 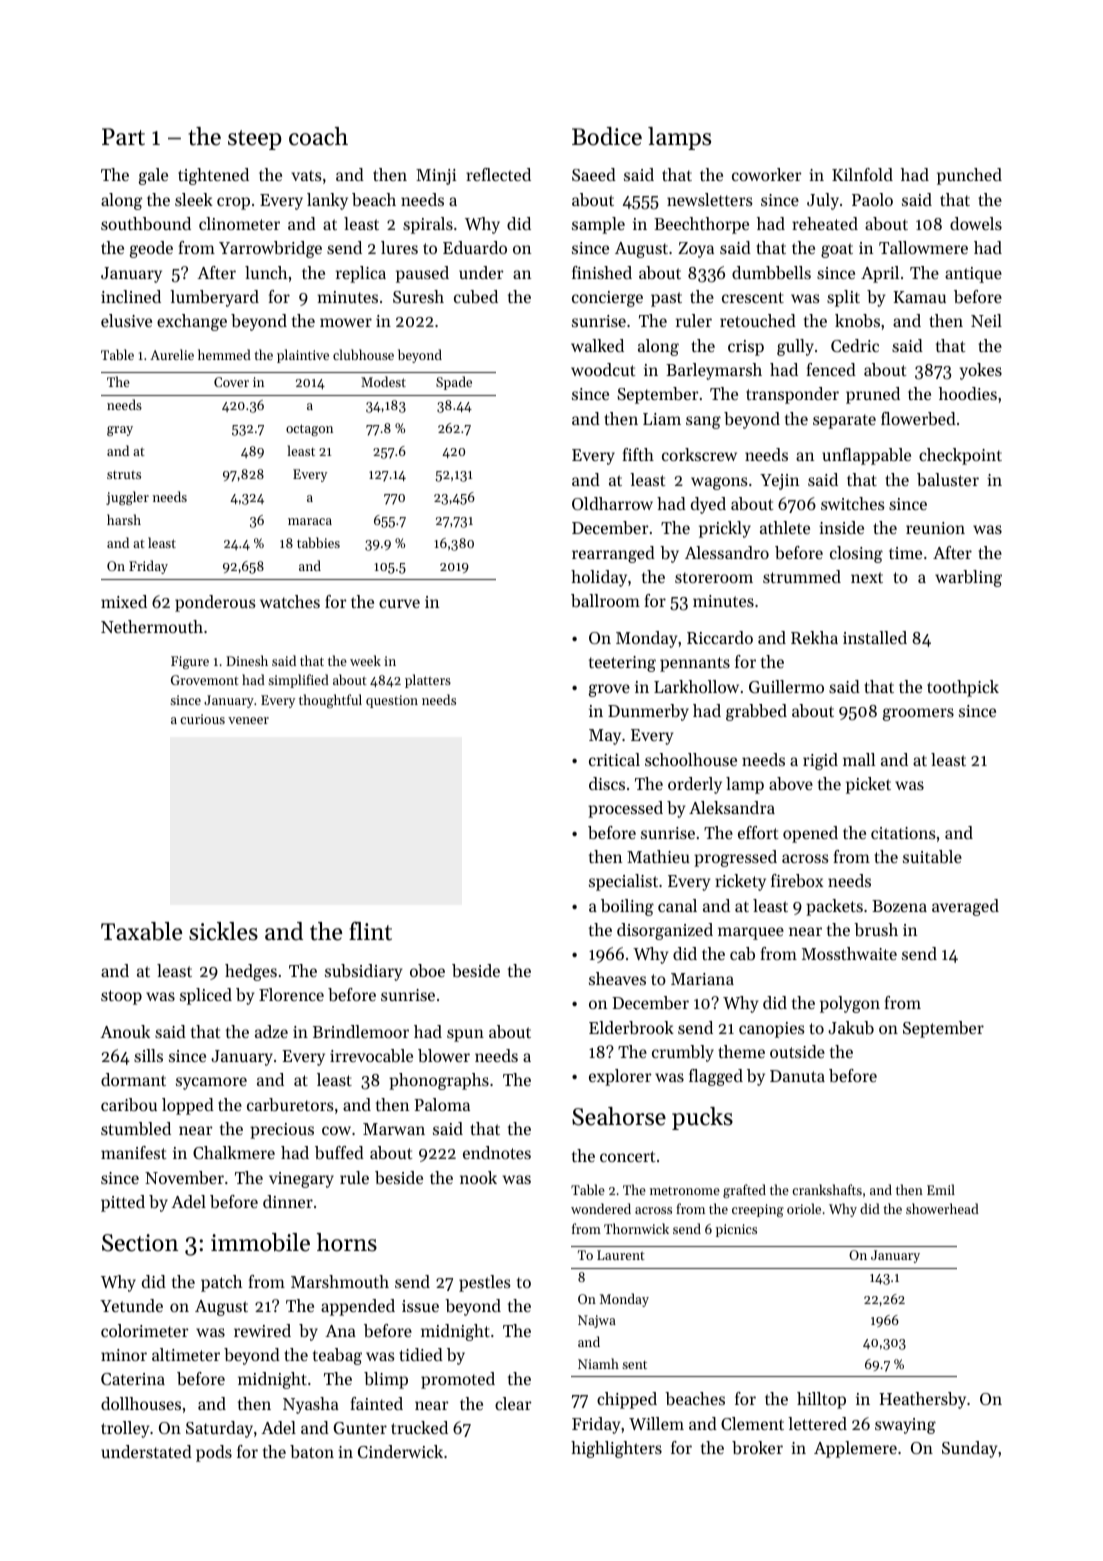 What do you see at coordinates (757, 1447) in the screenshot?
I see `broker` at bounding box center [757, 1447].
